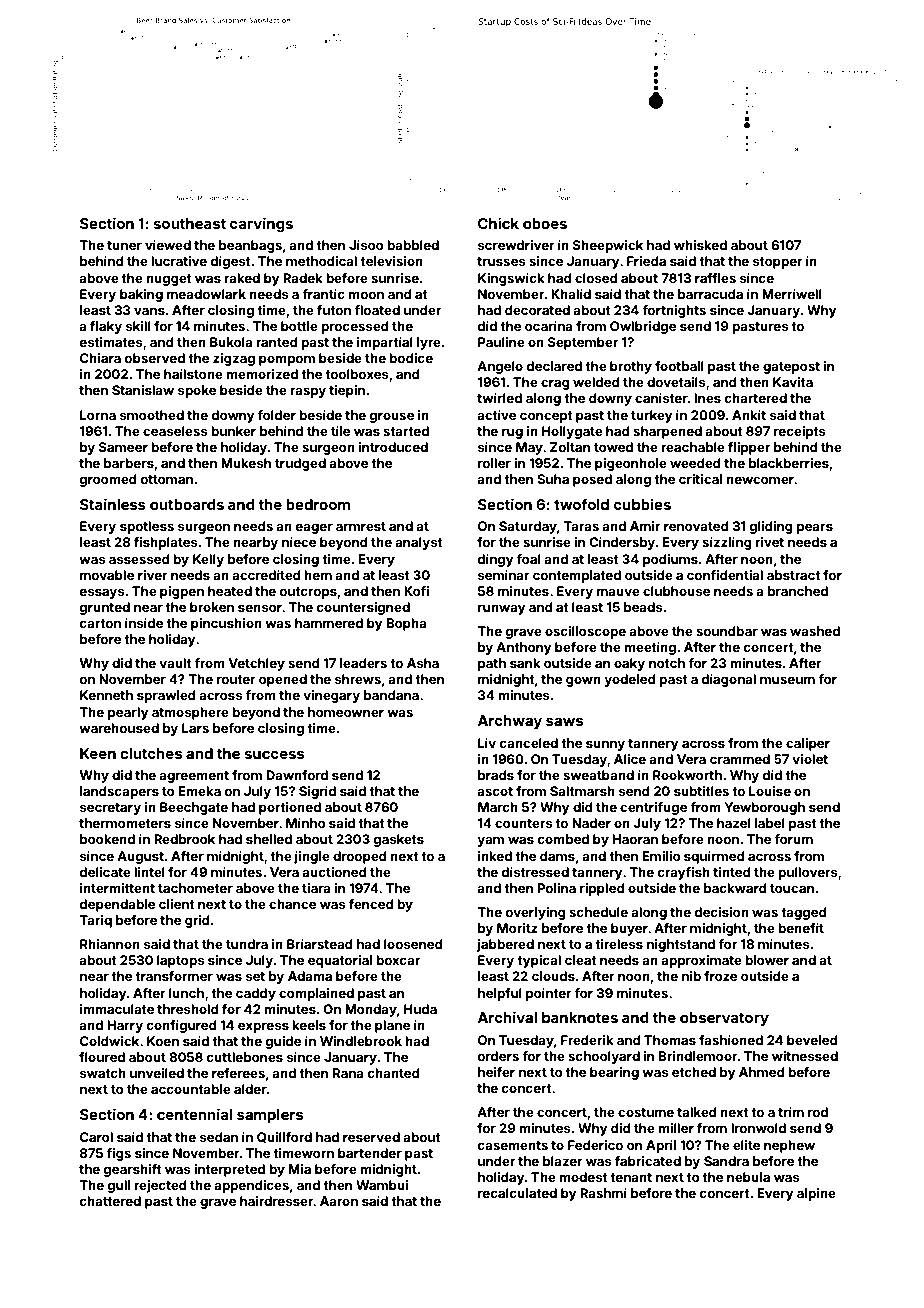 Image resolution: width=924 pixels, height=1308 pixels. I want to click on movable, so click(107, 575).
